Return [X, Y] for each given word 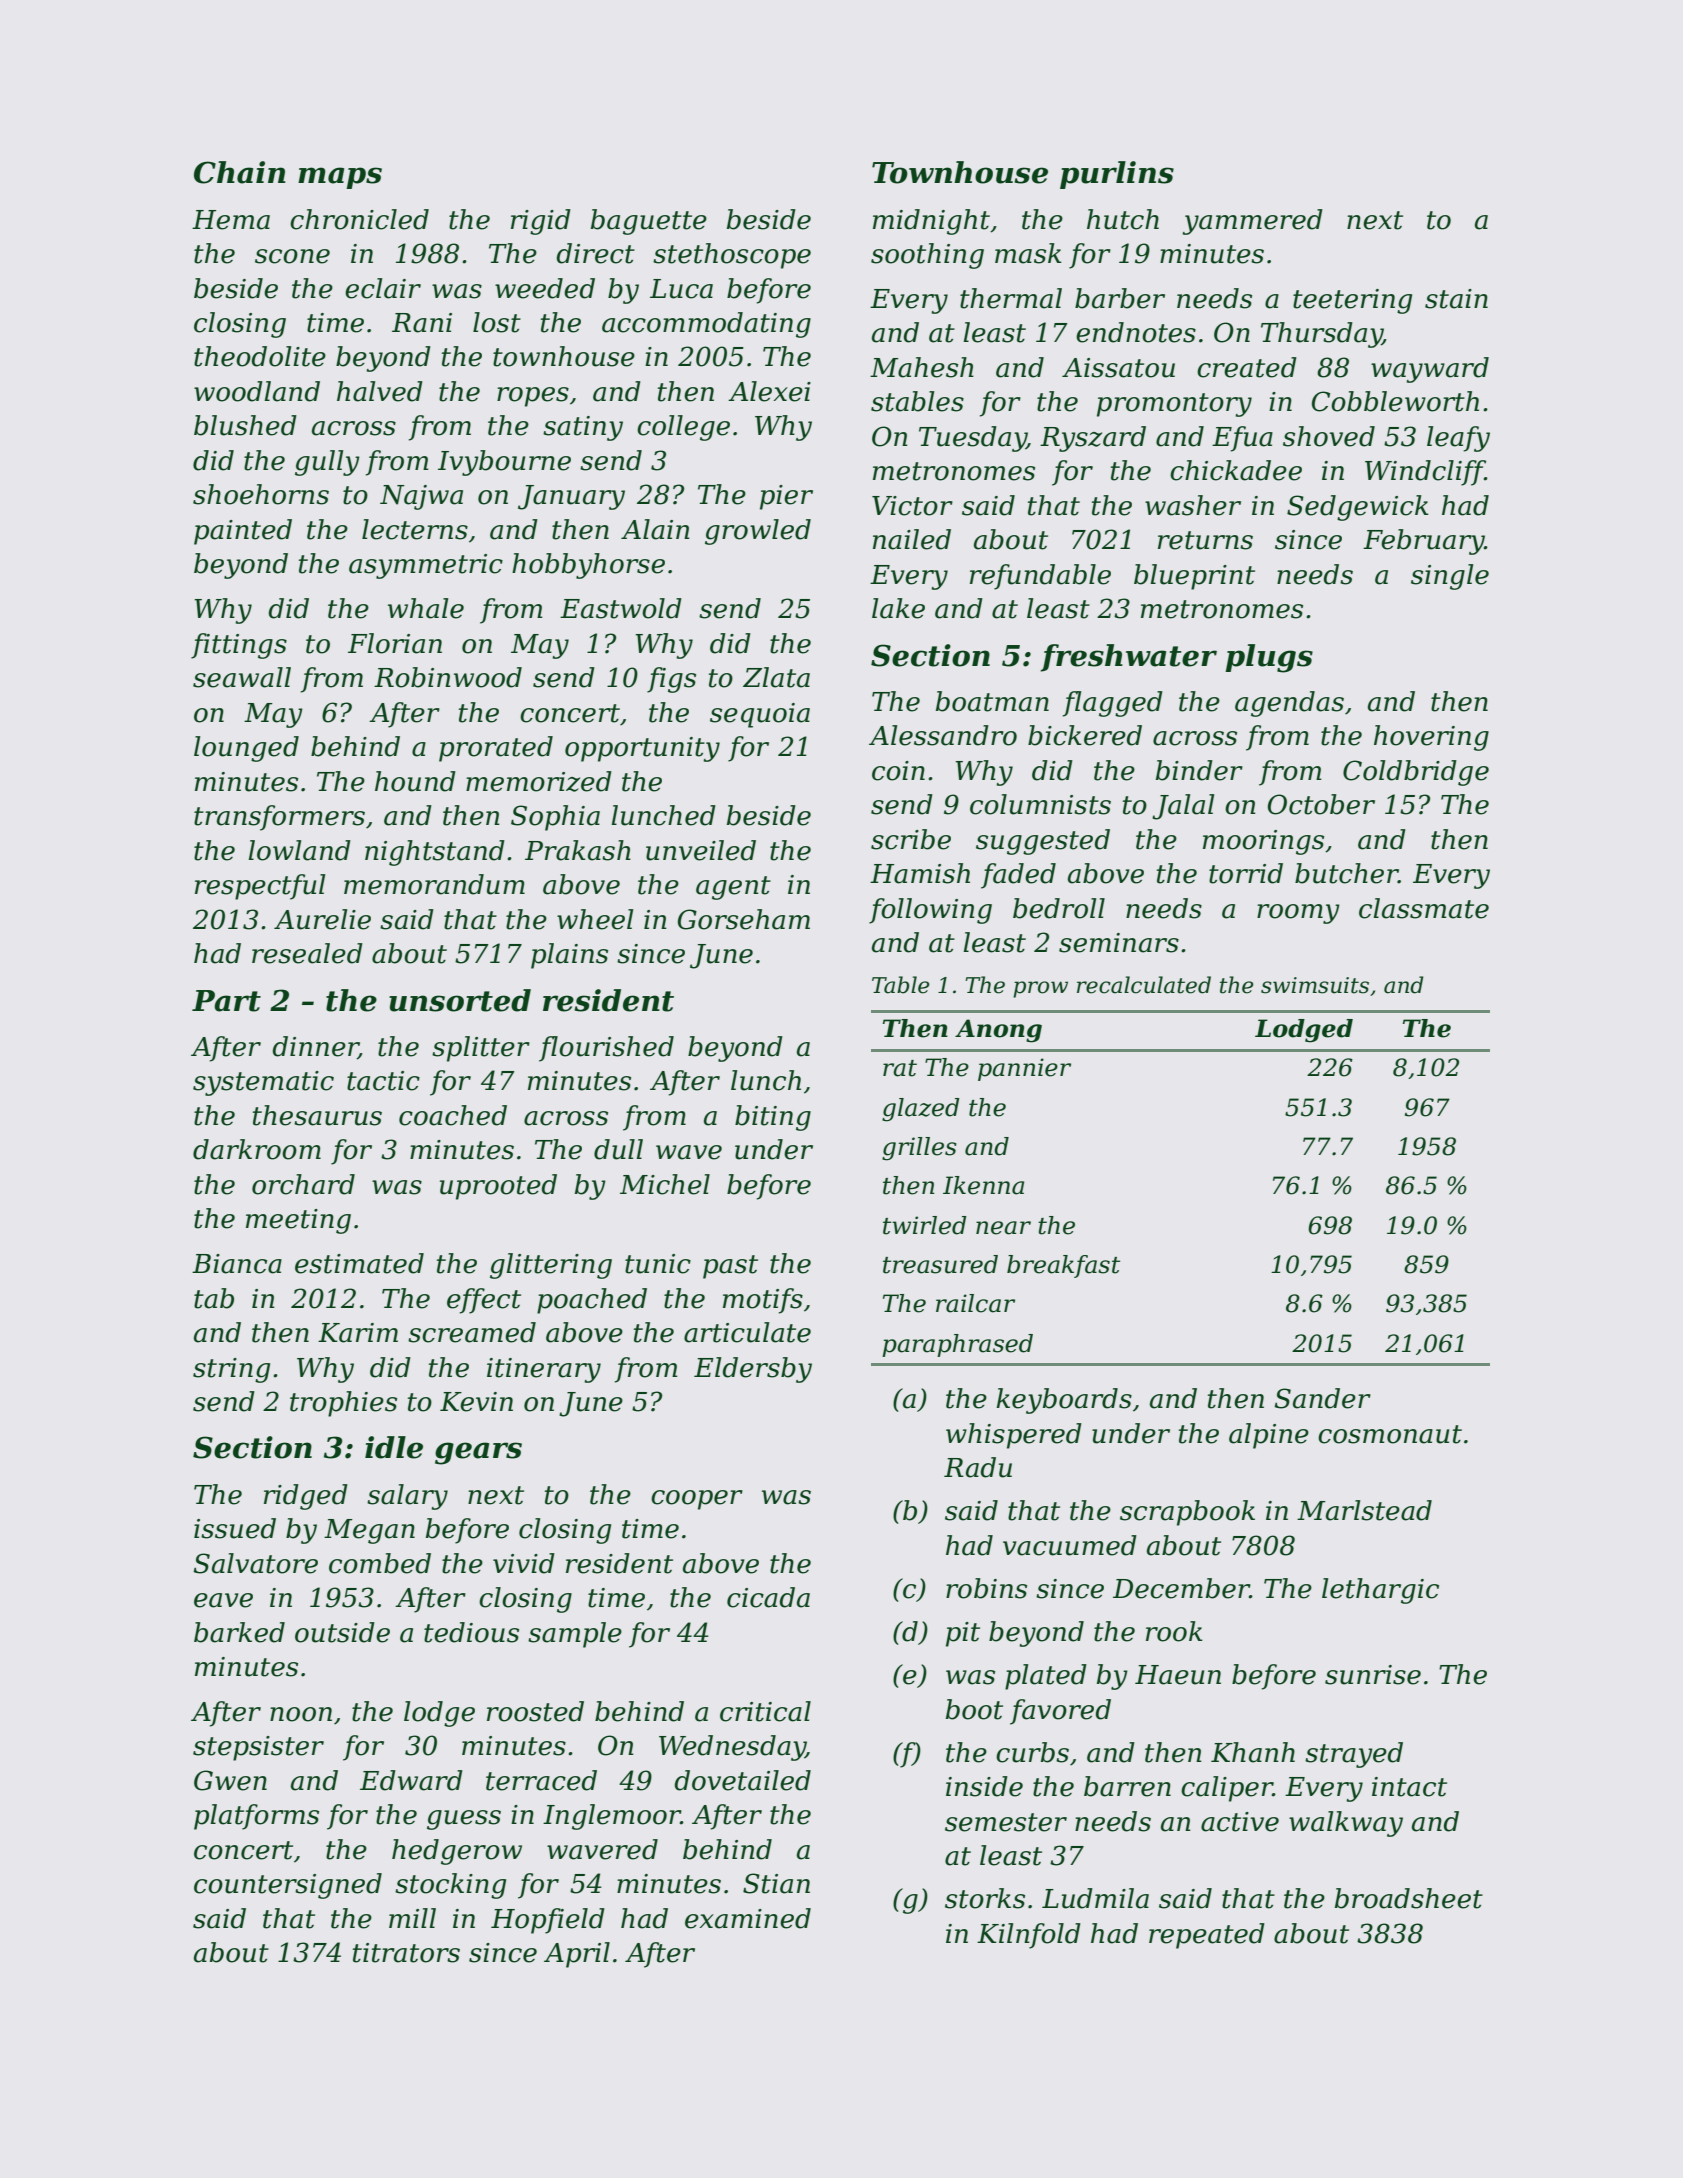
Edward [411, 1780]
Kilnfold [1029, 1936]
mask [1028, 253]
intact [1409, 1787]
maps [340, 178]
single [1450, 577]
